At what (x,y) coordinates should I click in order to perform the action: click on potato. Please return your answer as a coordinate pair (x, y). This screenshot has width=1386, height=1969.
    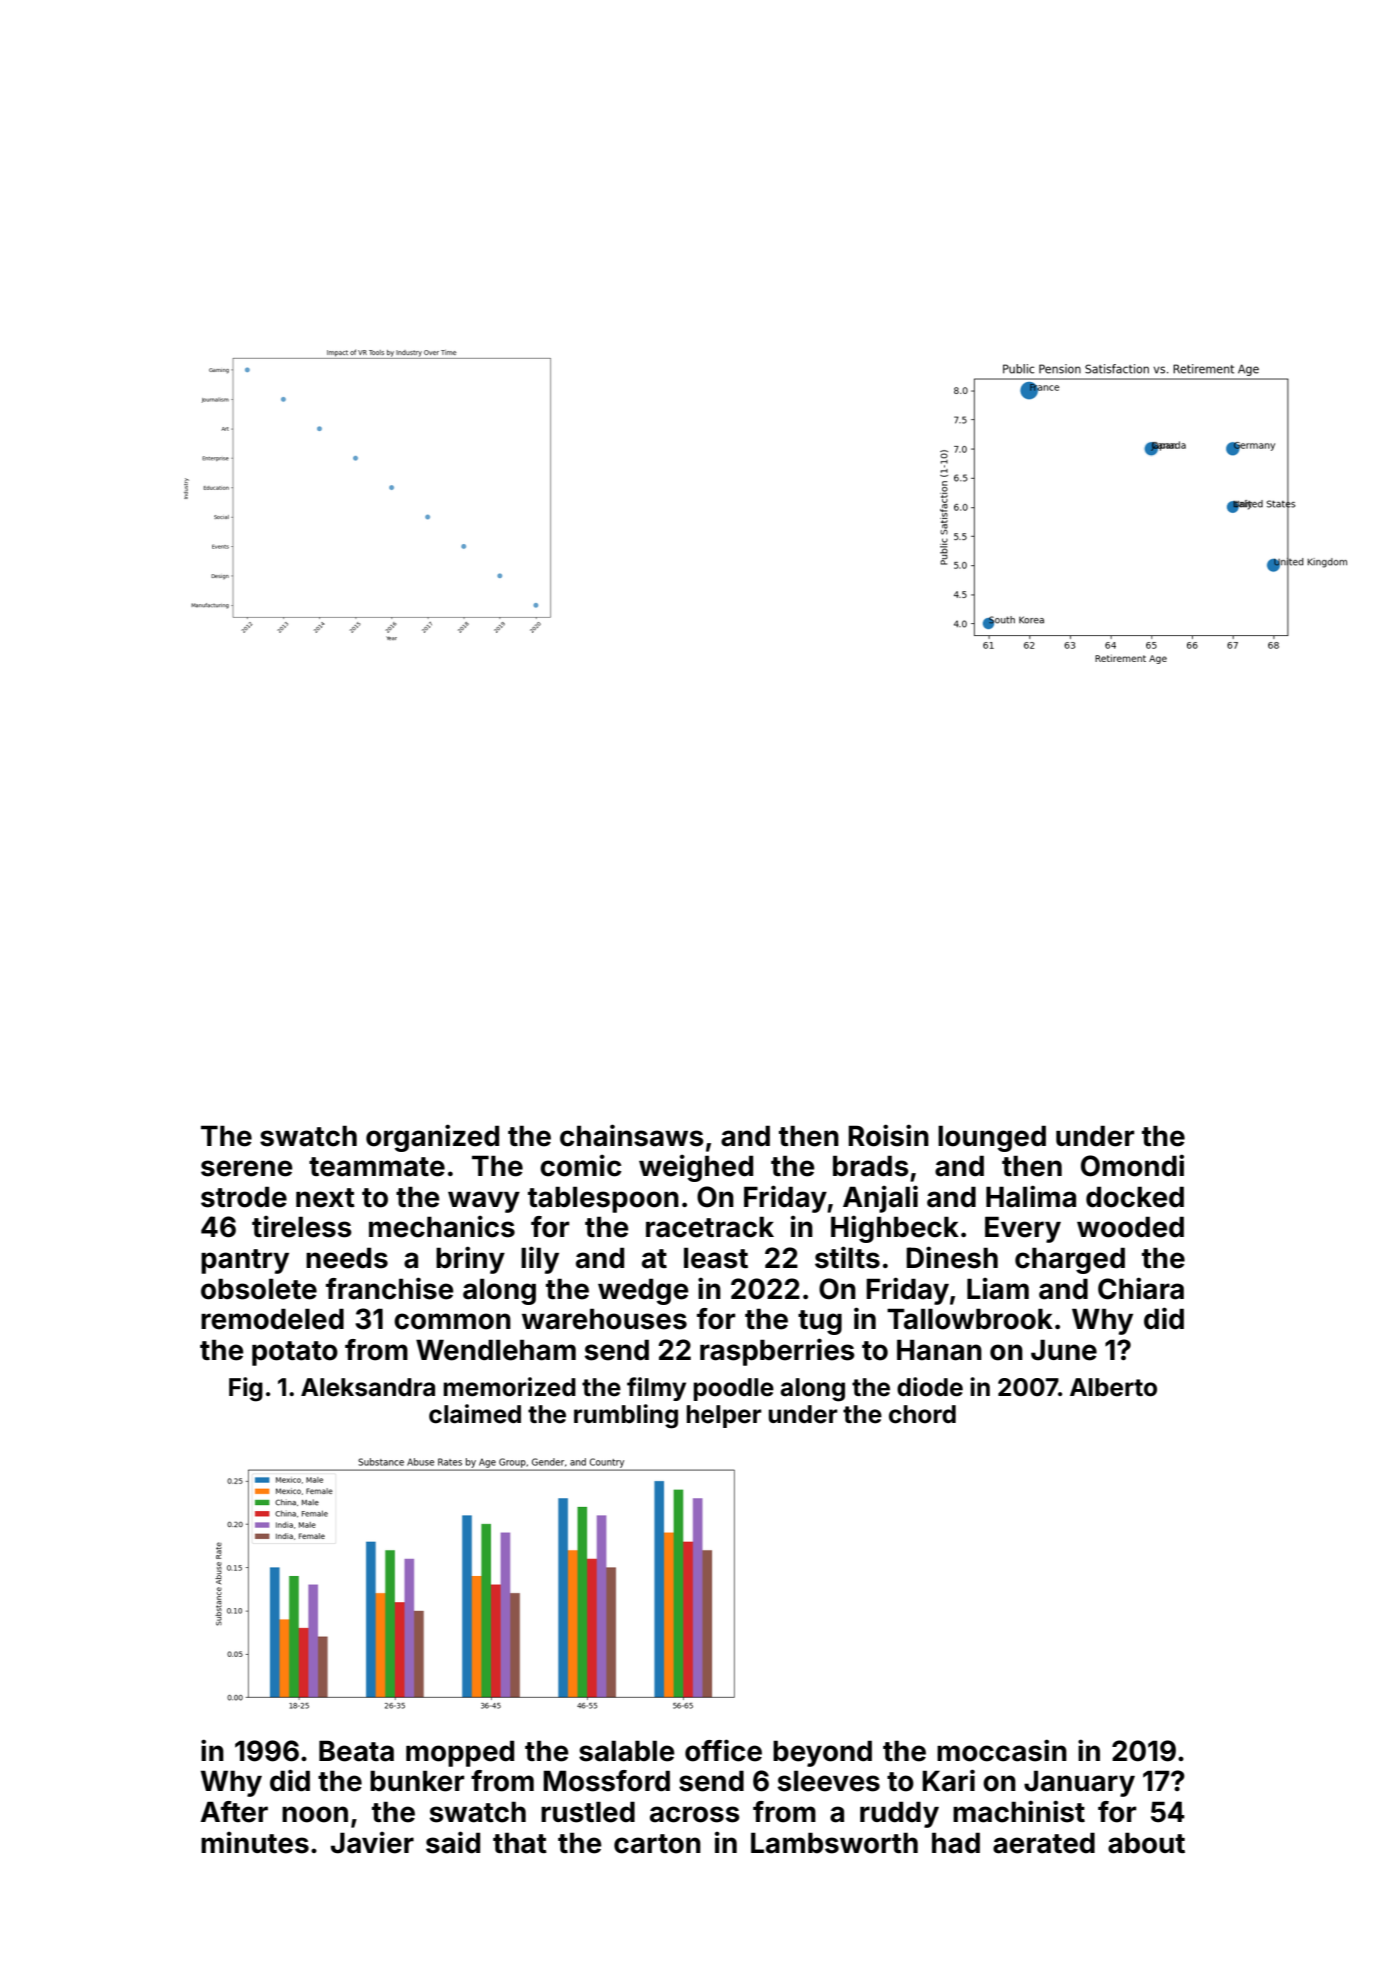
    Looking at the image, I should click on (295, 1353).
